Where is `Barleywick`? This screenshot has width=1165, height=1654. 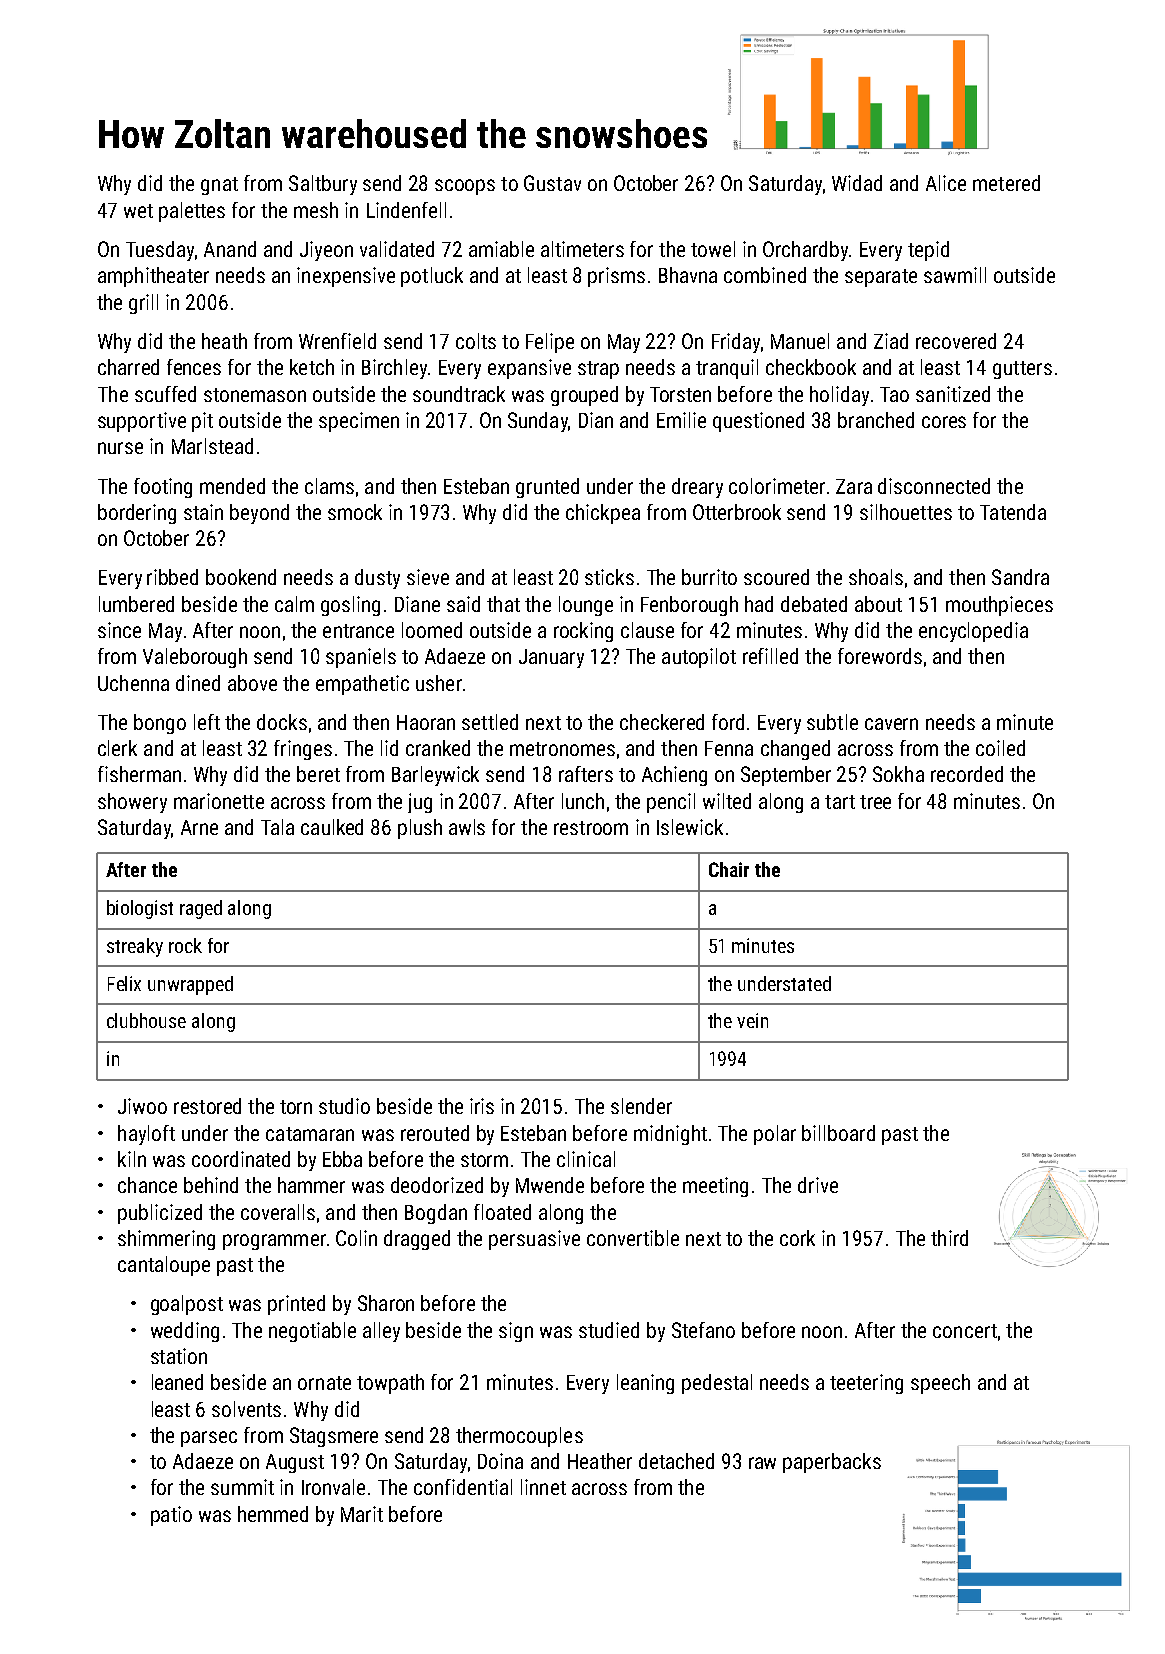 Barleywick is located at coordinates (435, 776).
